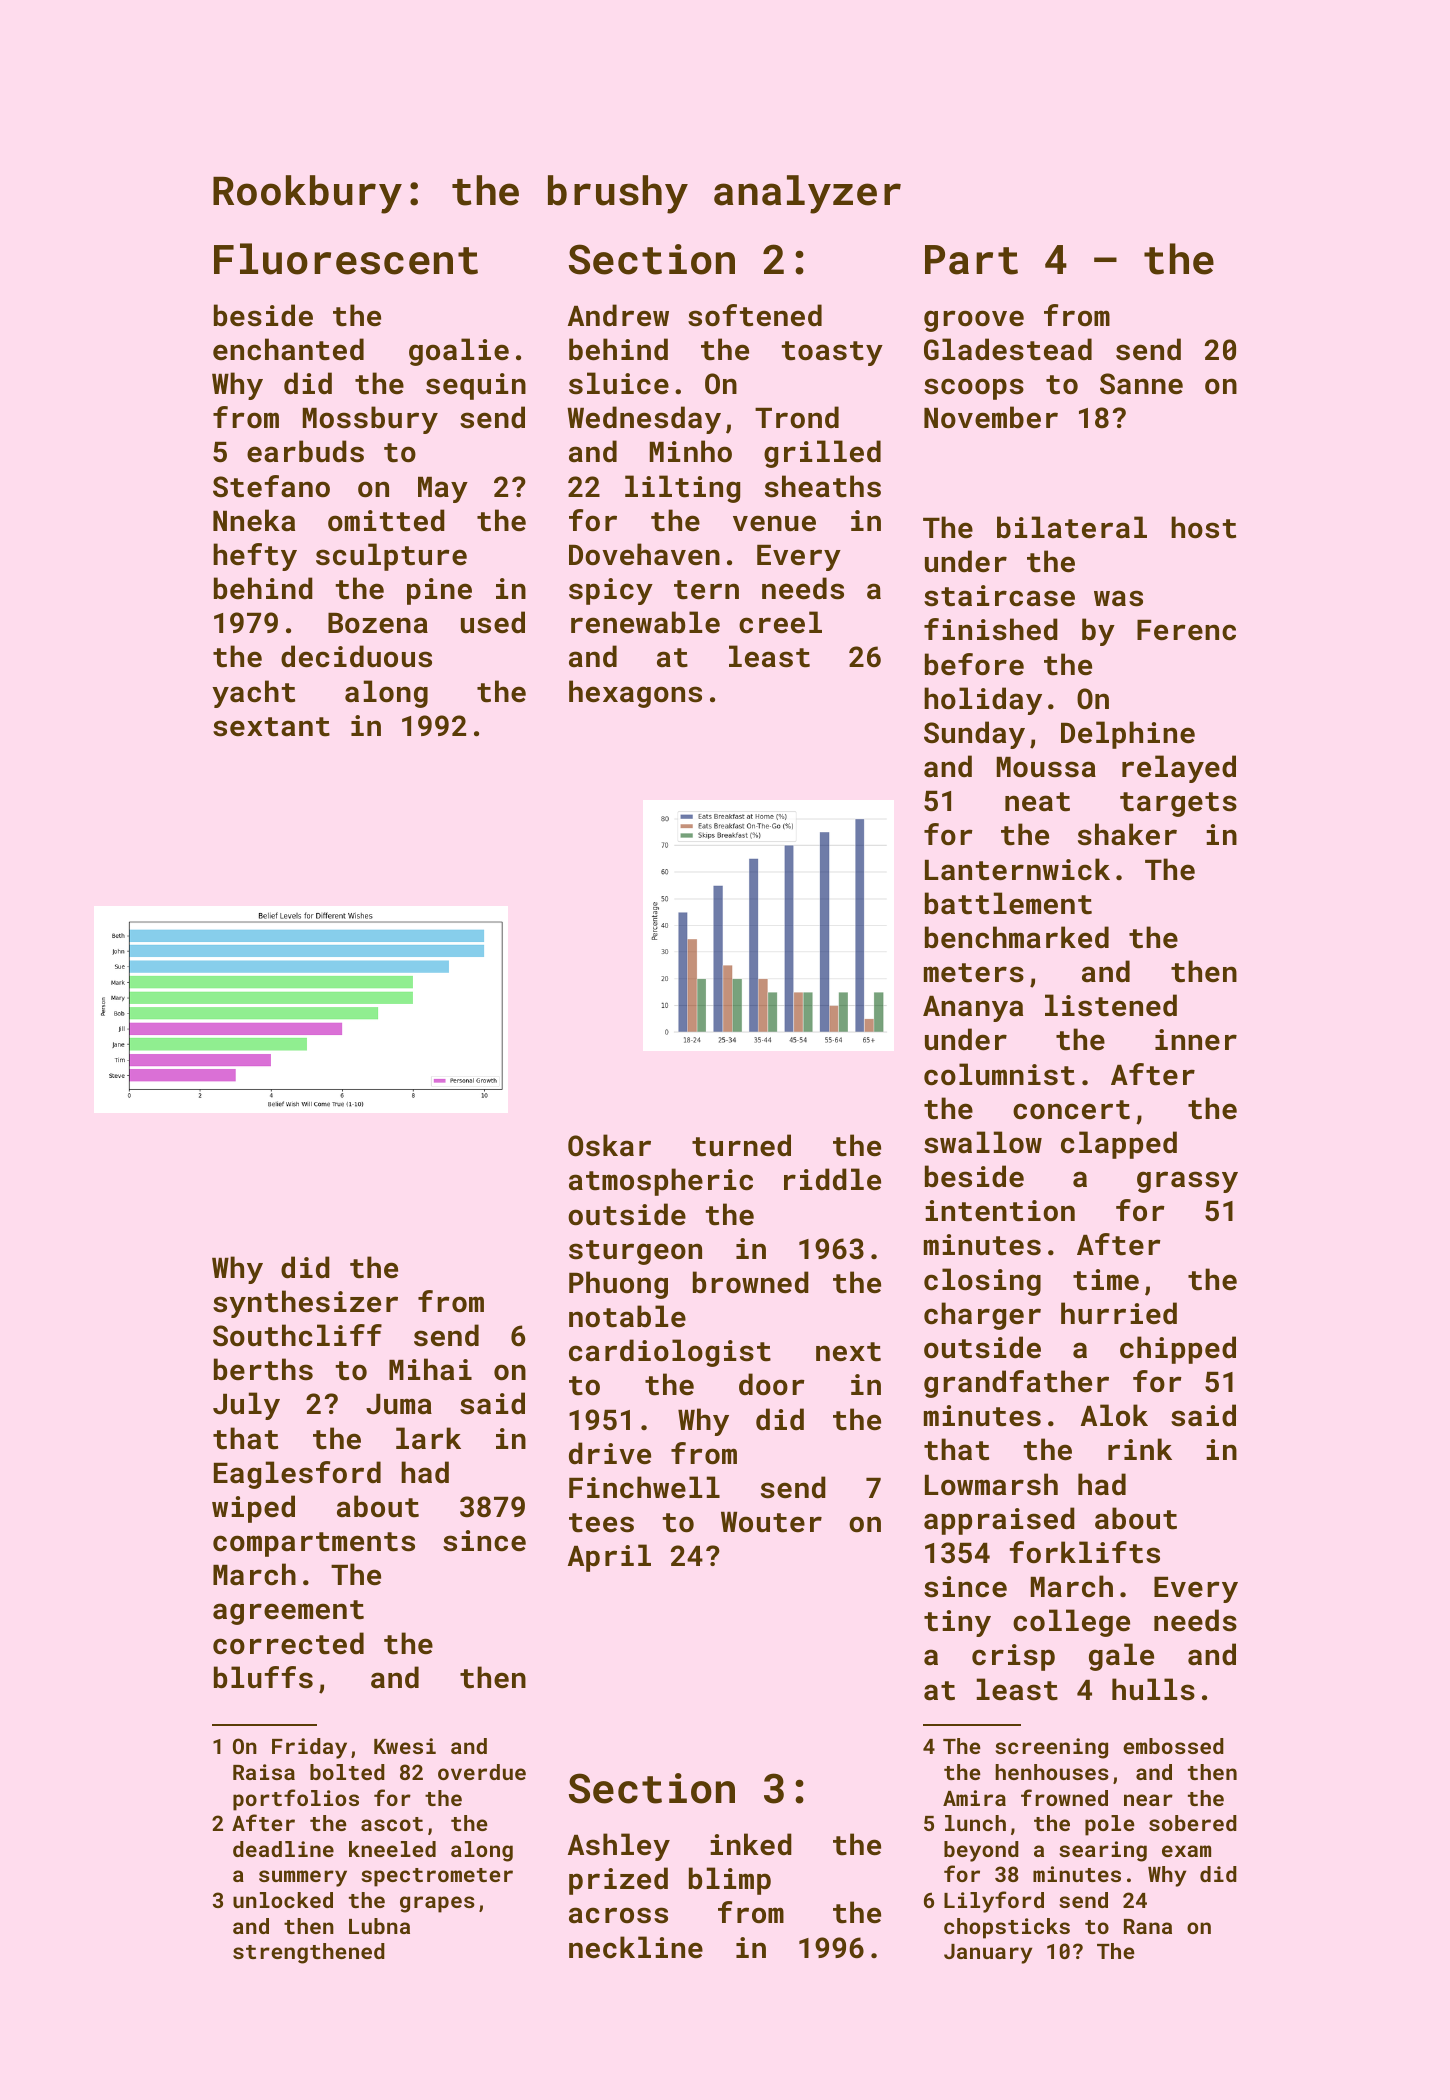 This image has height=2100, width=1450. Describe the element at coordinates (974, 321) in the image. I see `groove` at that location.
